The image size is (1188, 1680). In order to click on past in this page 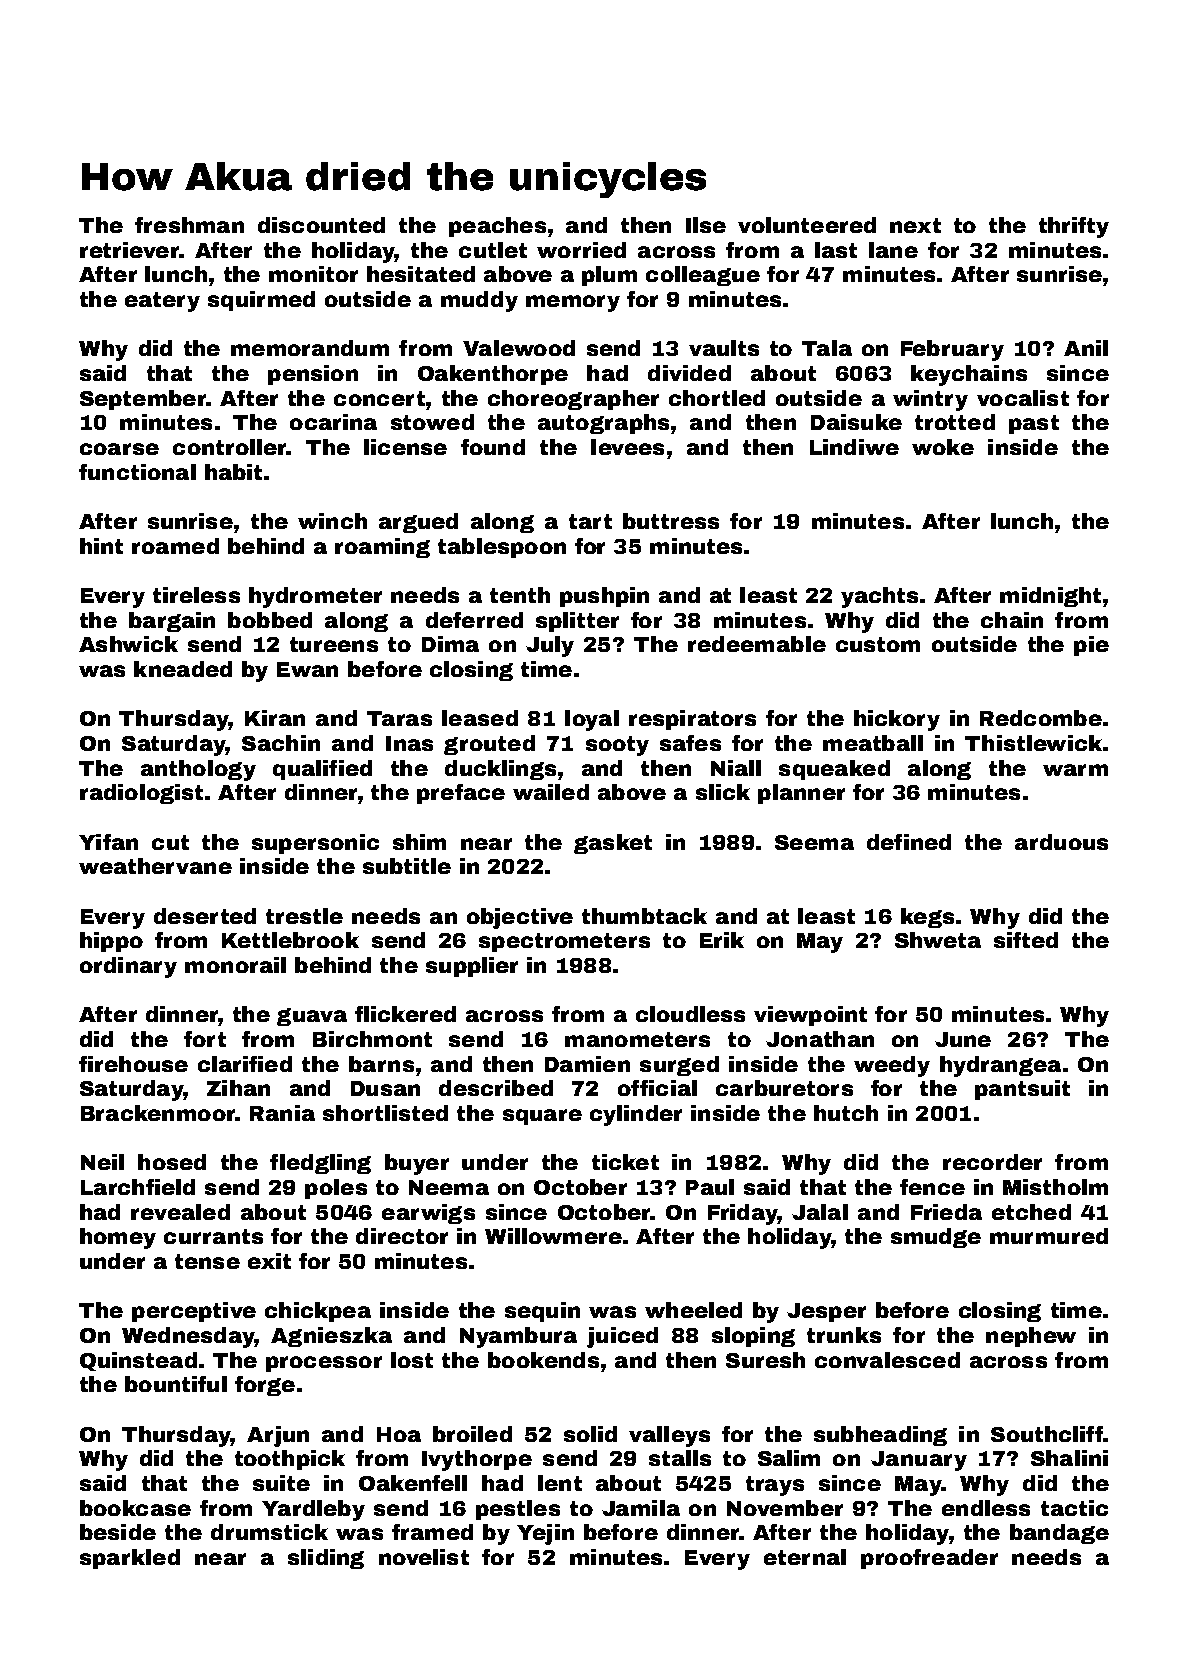, I will do `click(1034, 424)`.
